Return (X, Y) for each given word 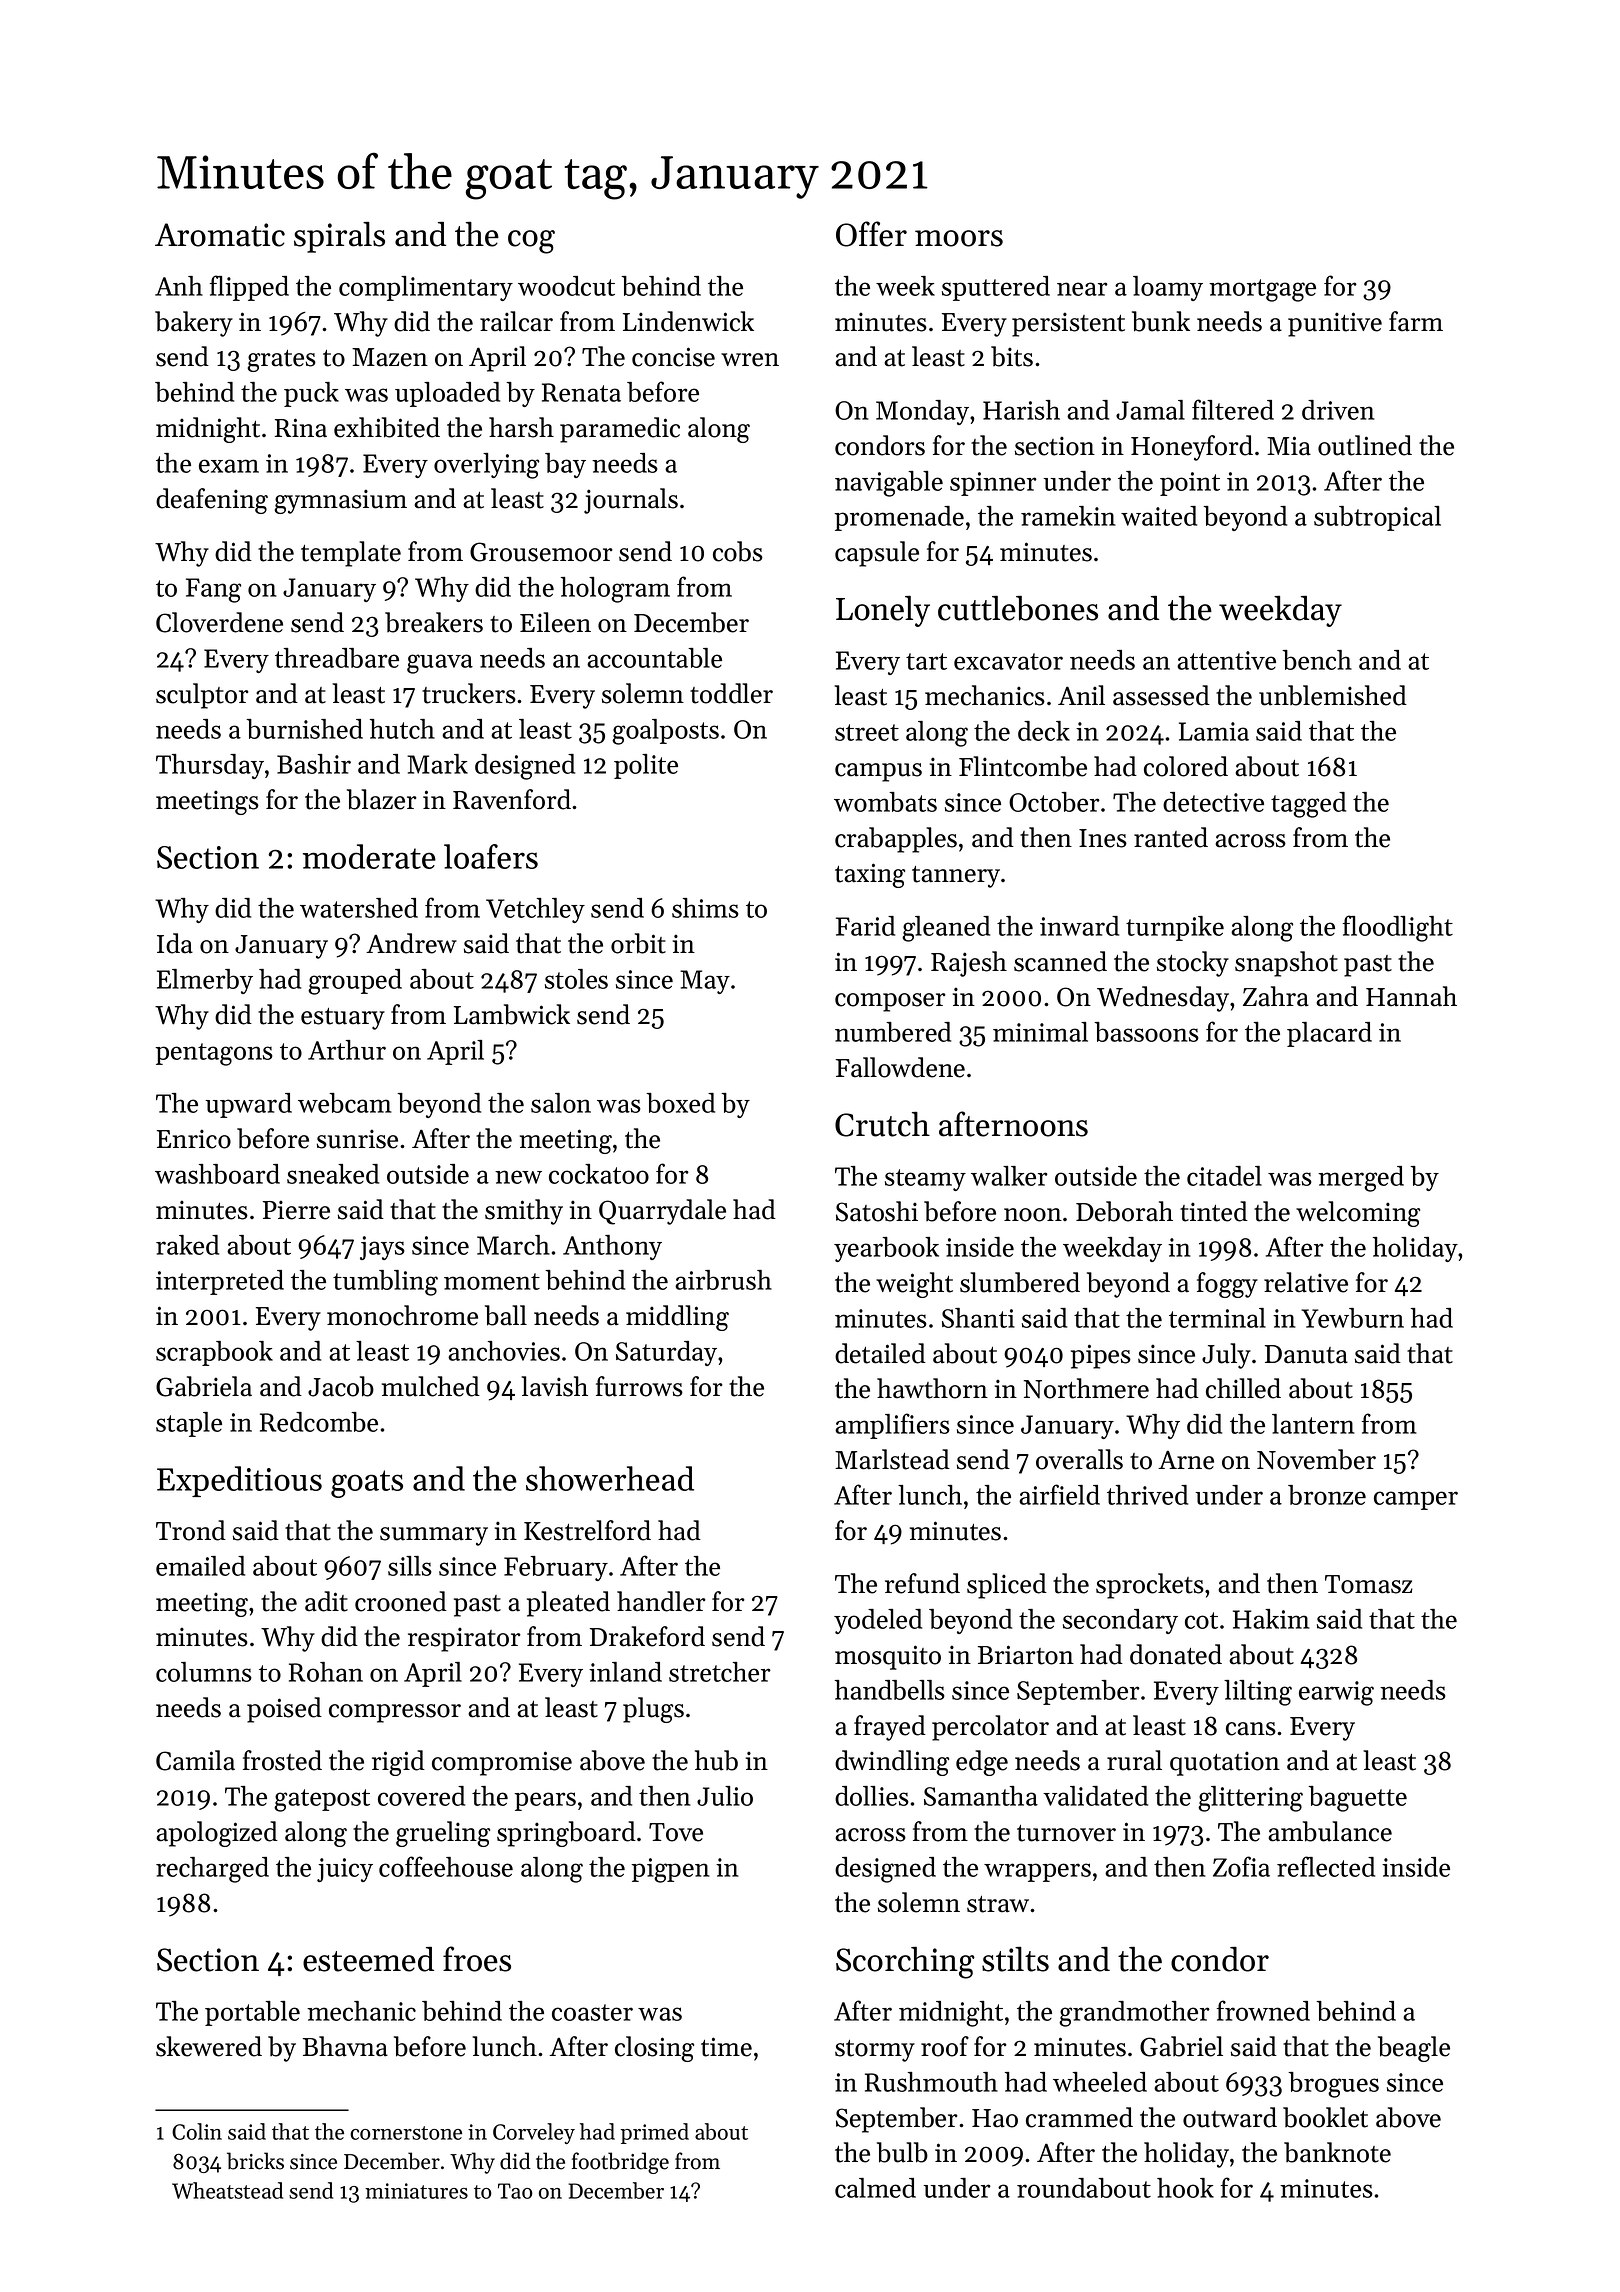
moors (959, 238)
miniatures (416, 2191)
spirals (339, 237)
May (705, 982)
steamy (925, 1180)
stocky (1193, 964)
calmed (875, 2188)
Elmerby (205, 981)
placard (1329, 1034)
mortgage (1262, 290)
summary (434, 1536)
